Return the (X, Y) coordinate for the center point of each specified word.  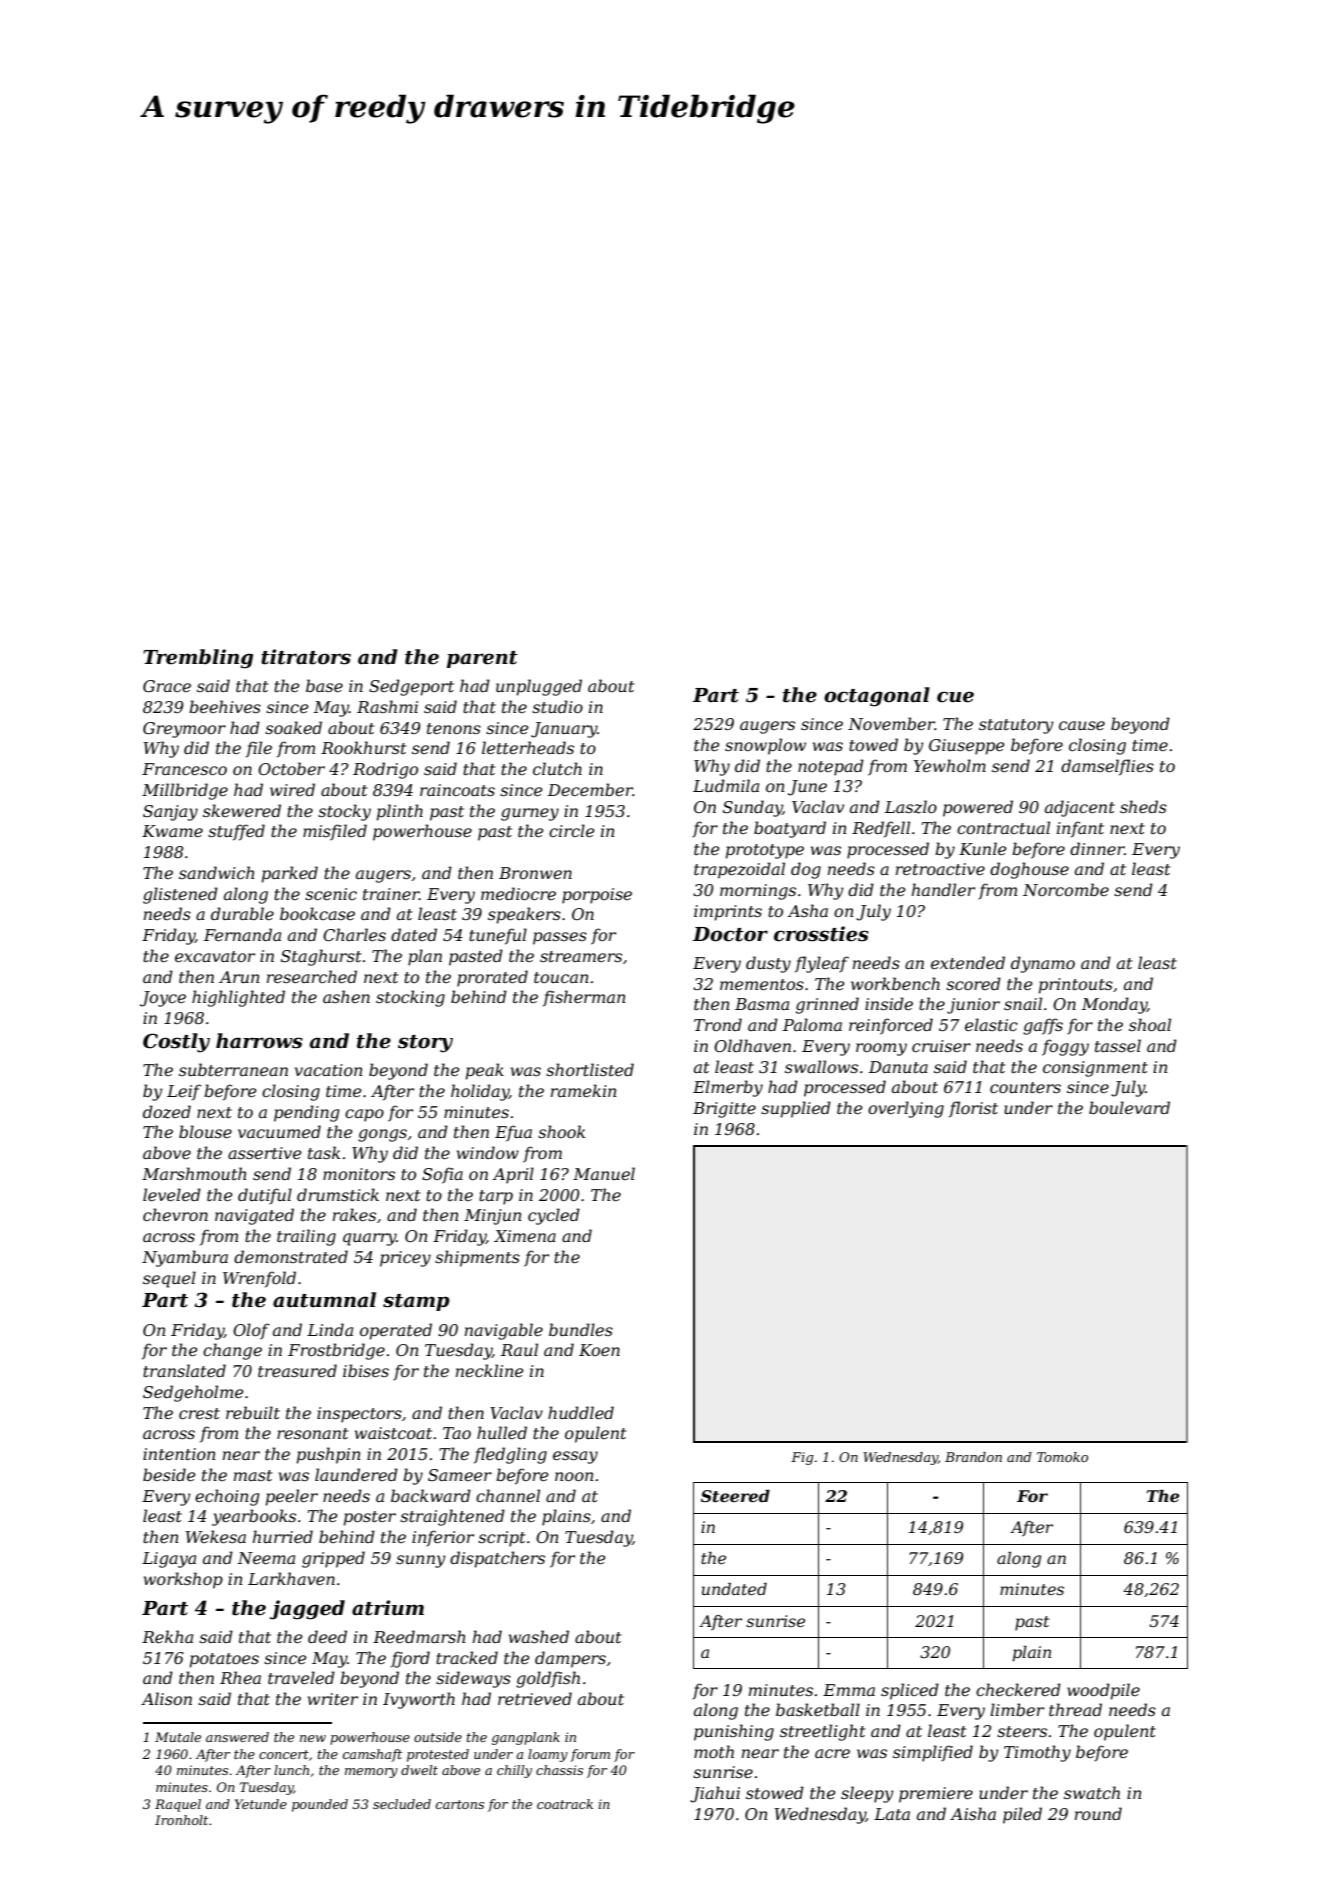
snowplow (765, 746)
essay (575, 1457)
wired (292, 789)
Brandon (973, 1457)
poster (370, 1518)
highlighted (238, 998)
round (1098, 1813)
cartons (460, 1804)
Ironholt (181, 1820)
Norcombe (1066, 889)
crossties (821, 934)
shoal (1150, 1024)
